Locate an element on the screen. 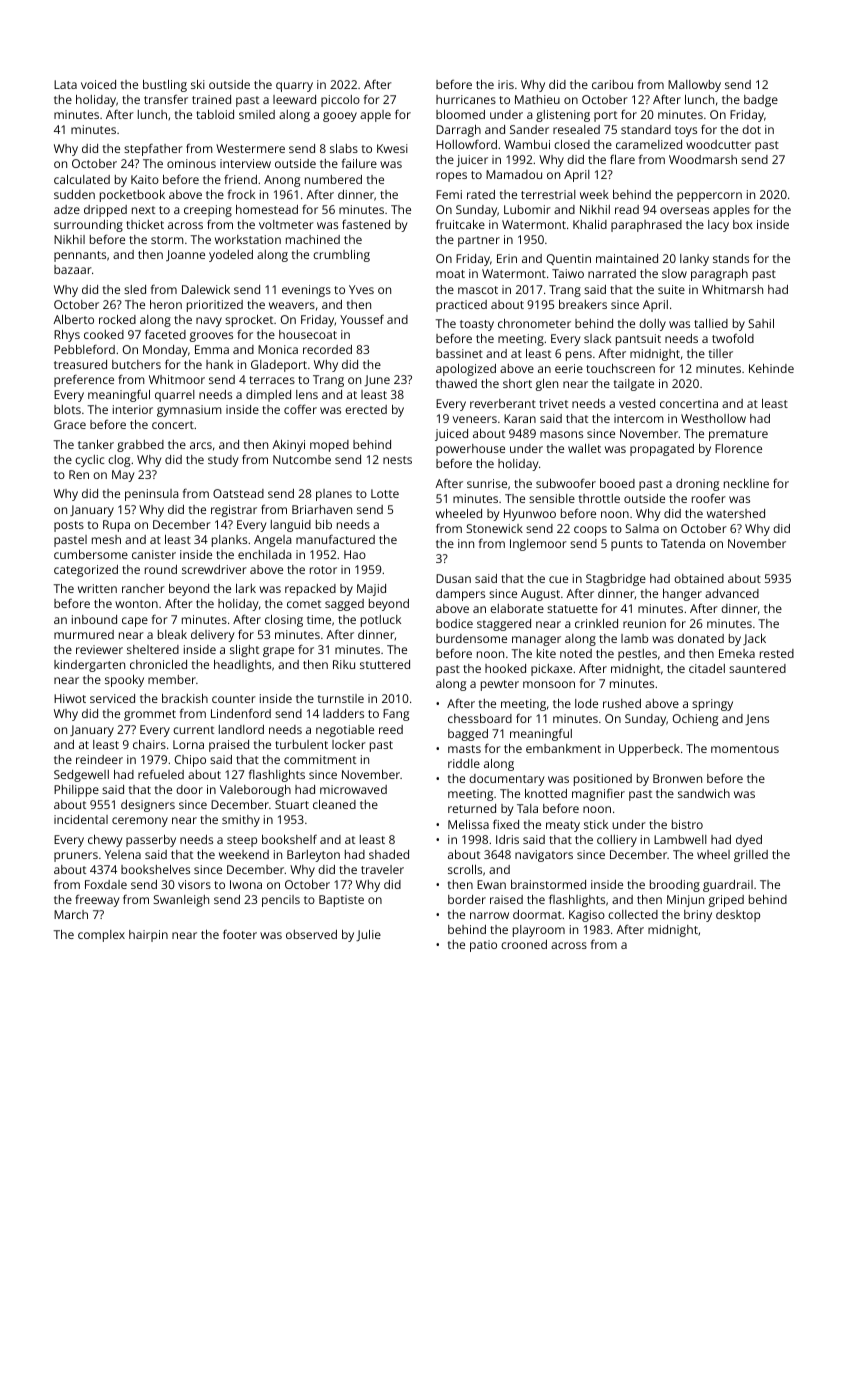  iris is located at coordinates (506, 84).
